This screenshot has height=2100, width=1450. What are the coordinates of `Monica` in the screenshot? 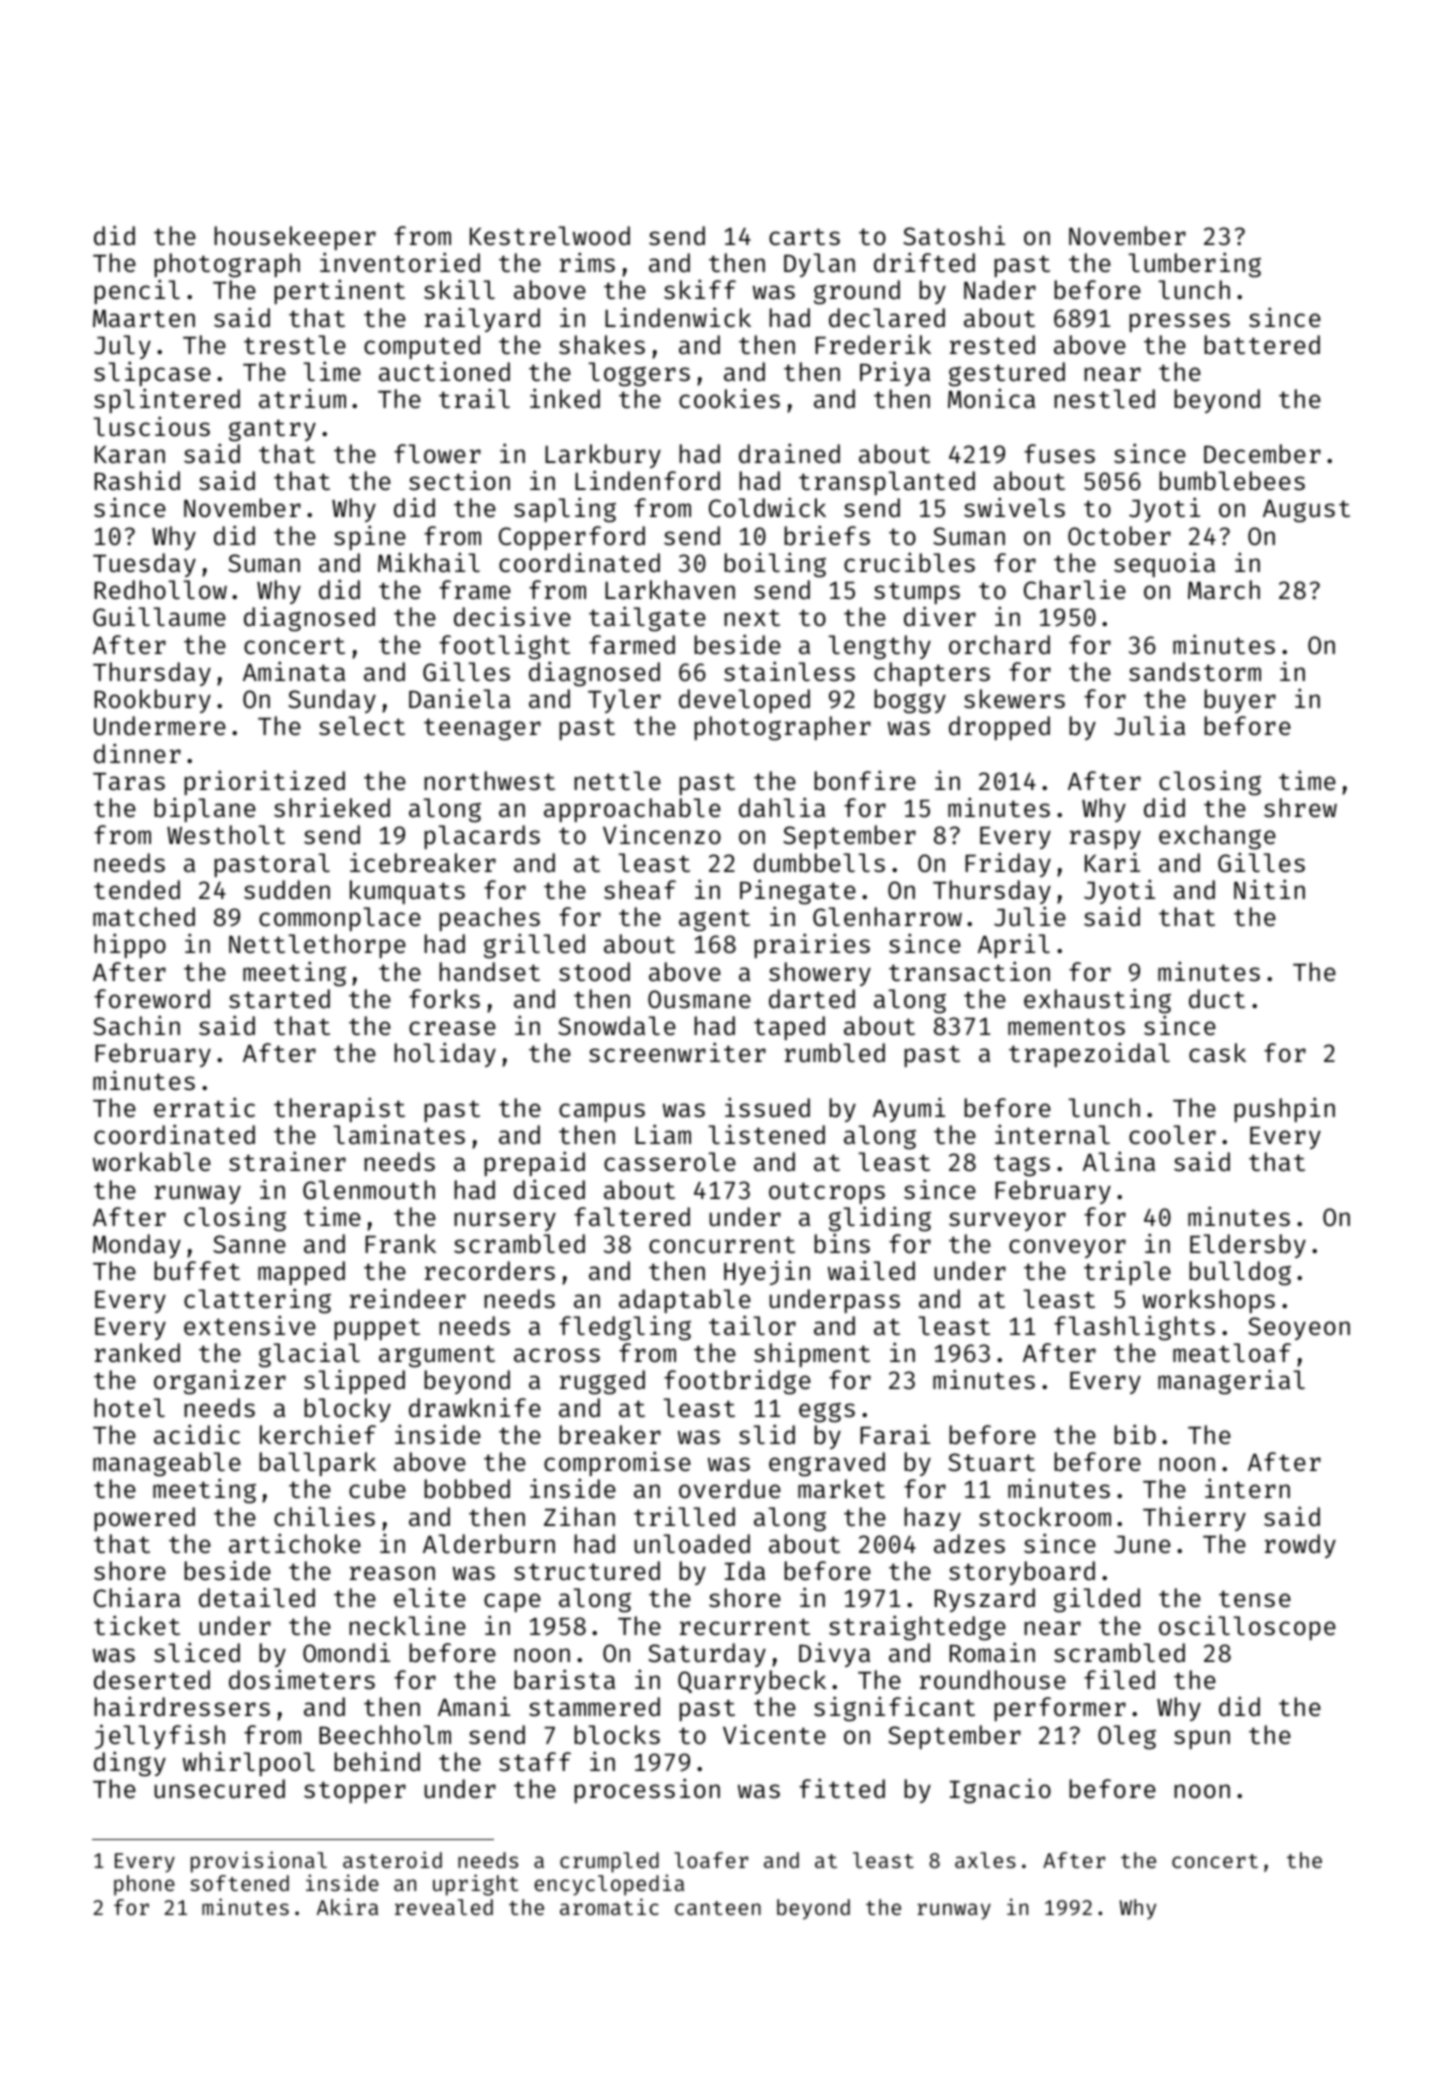 It's located at (991, 398).
